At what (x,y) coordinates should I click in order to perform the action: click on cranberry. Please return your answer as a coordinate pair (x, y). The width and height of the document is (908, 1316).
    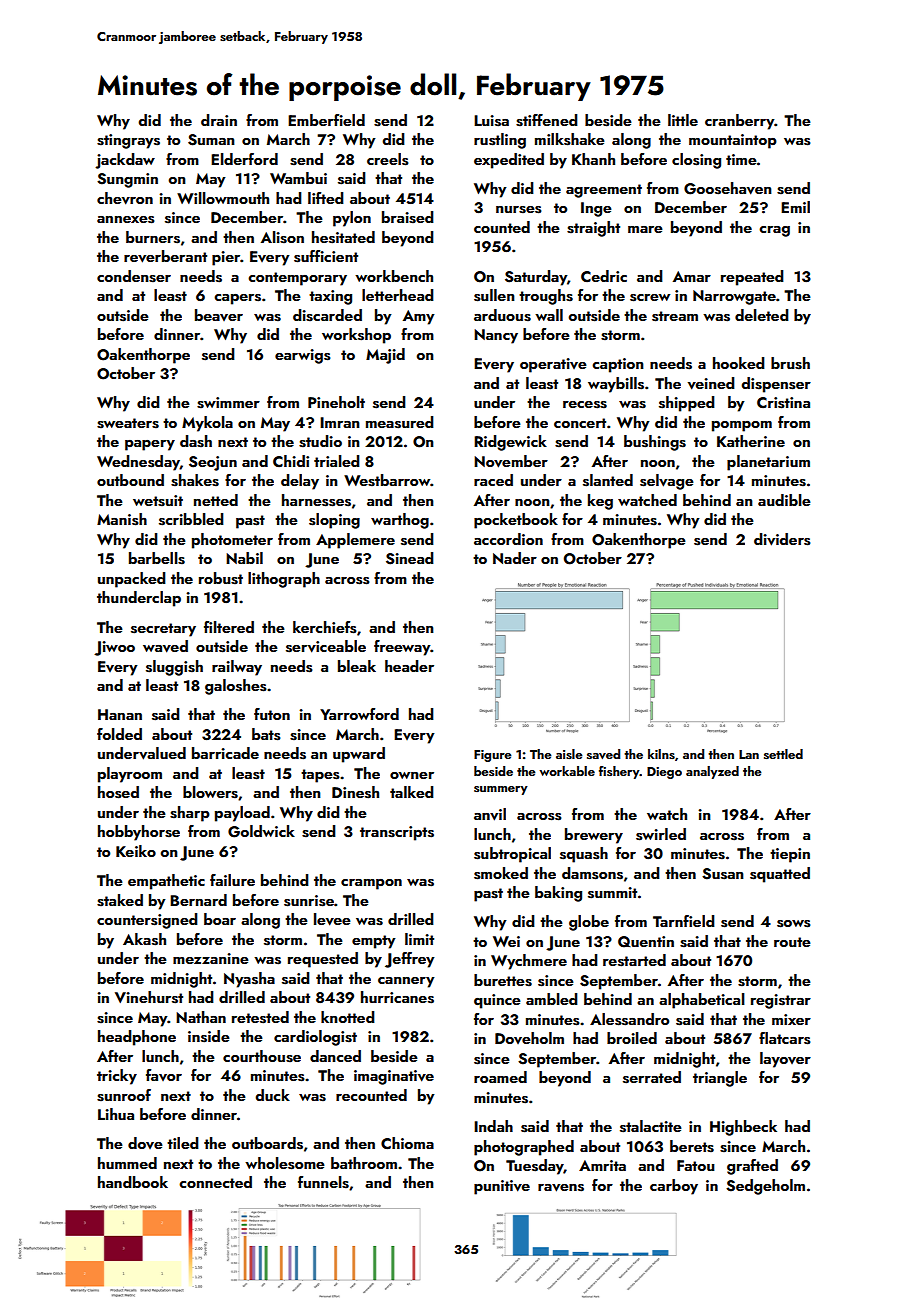
    Looking at the image, I should click on (740, 122).
